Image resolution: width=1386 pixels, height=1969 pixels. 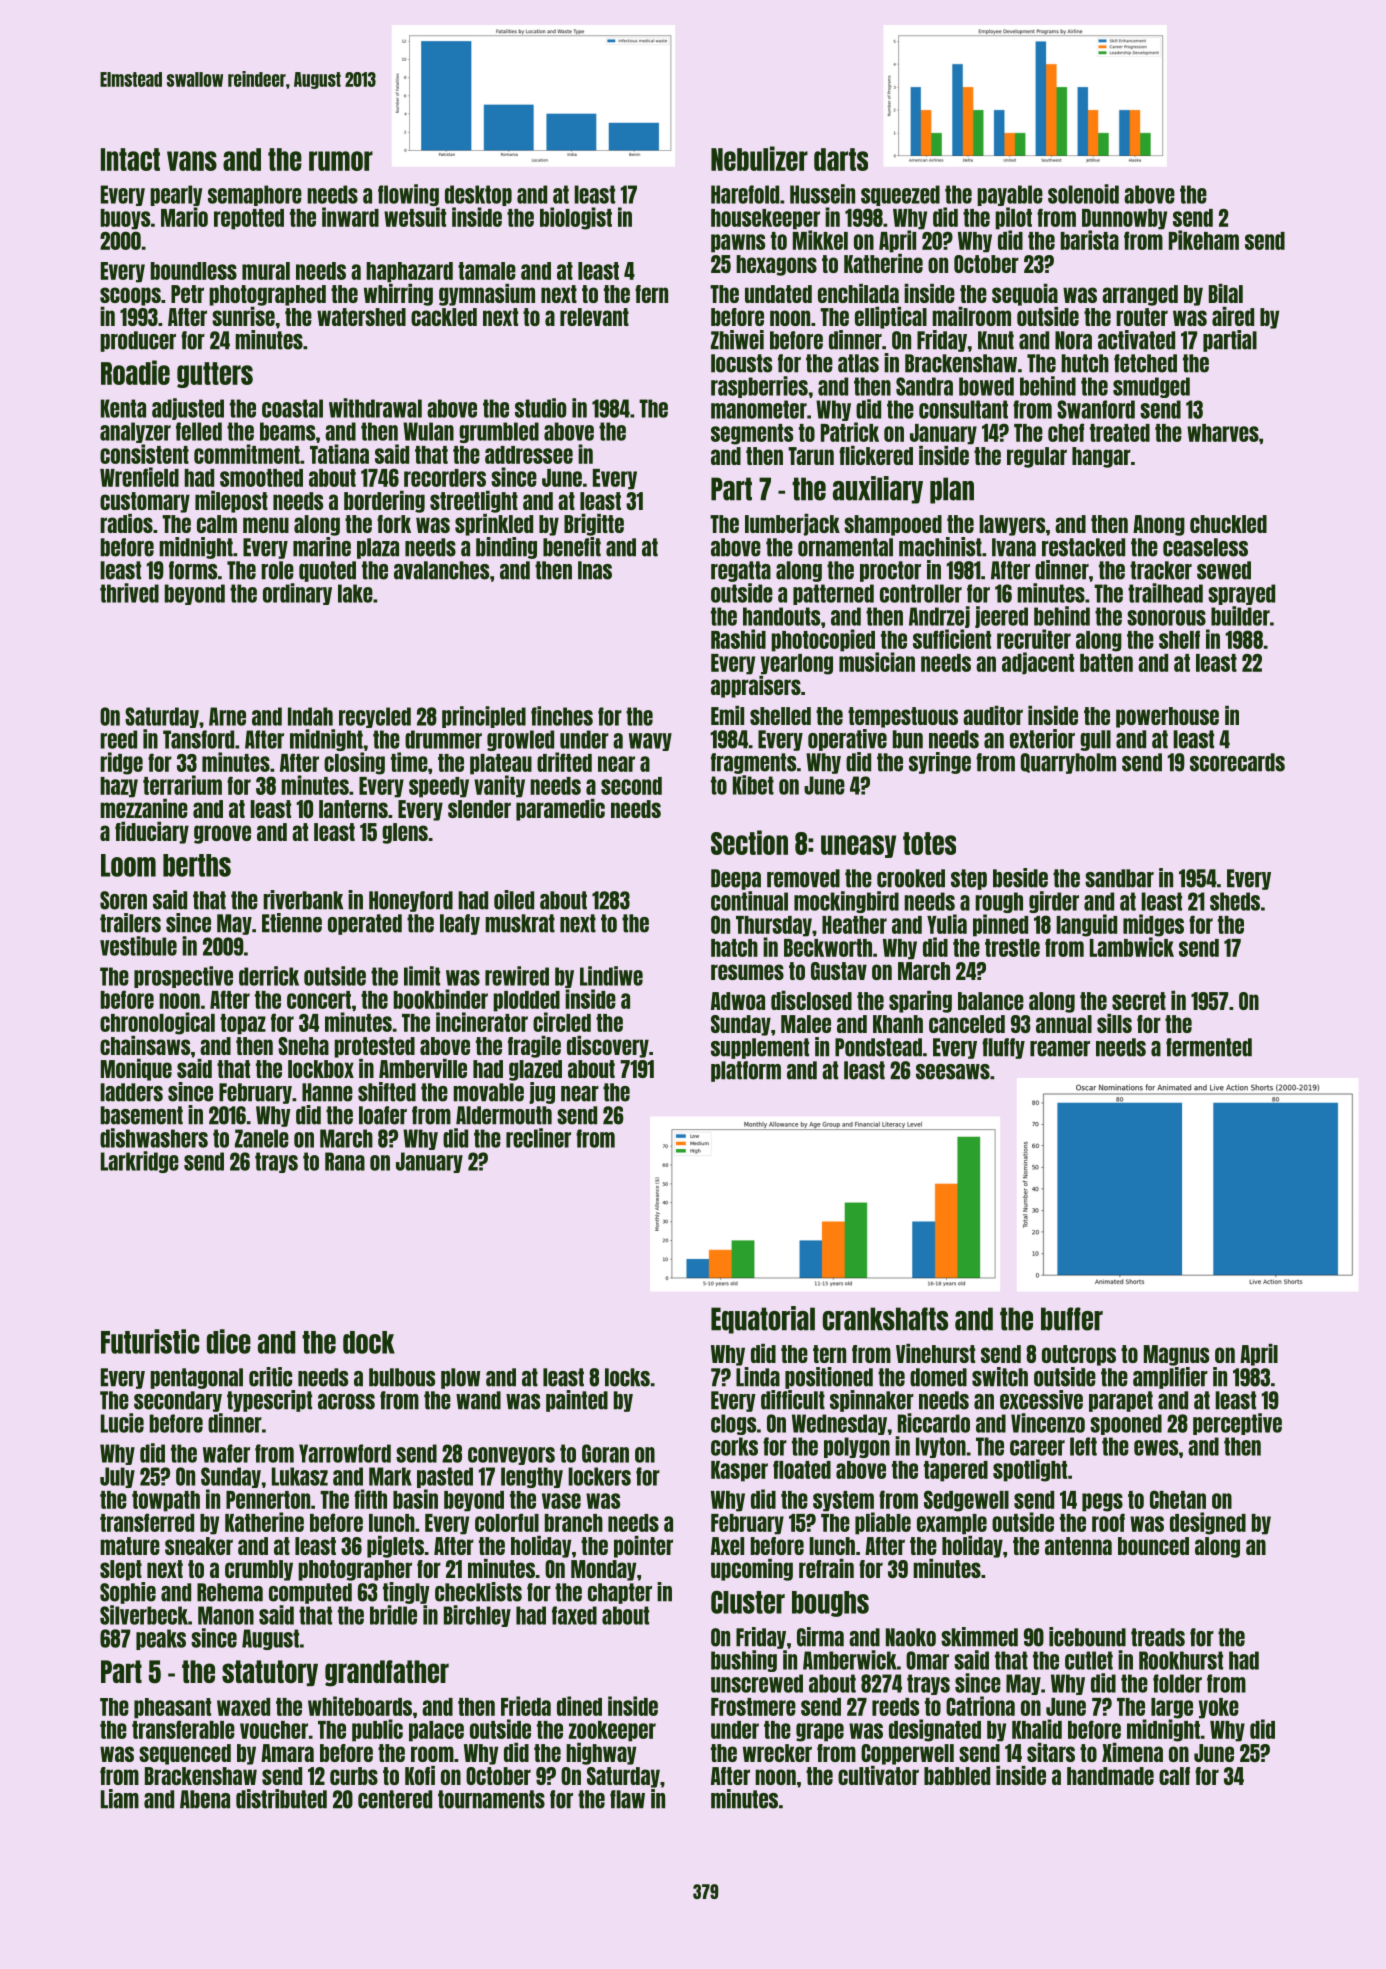 I want to click on Ivana, so click(x=1014, y=547).
